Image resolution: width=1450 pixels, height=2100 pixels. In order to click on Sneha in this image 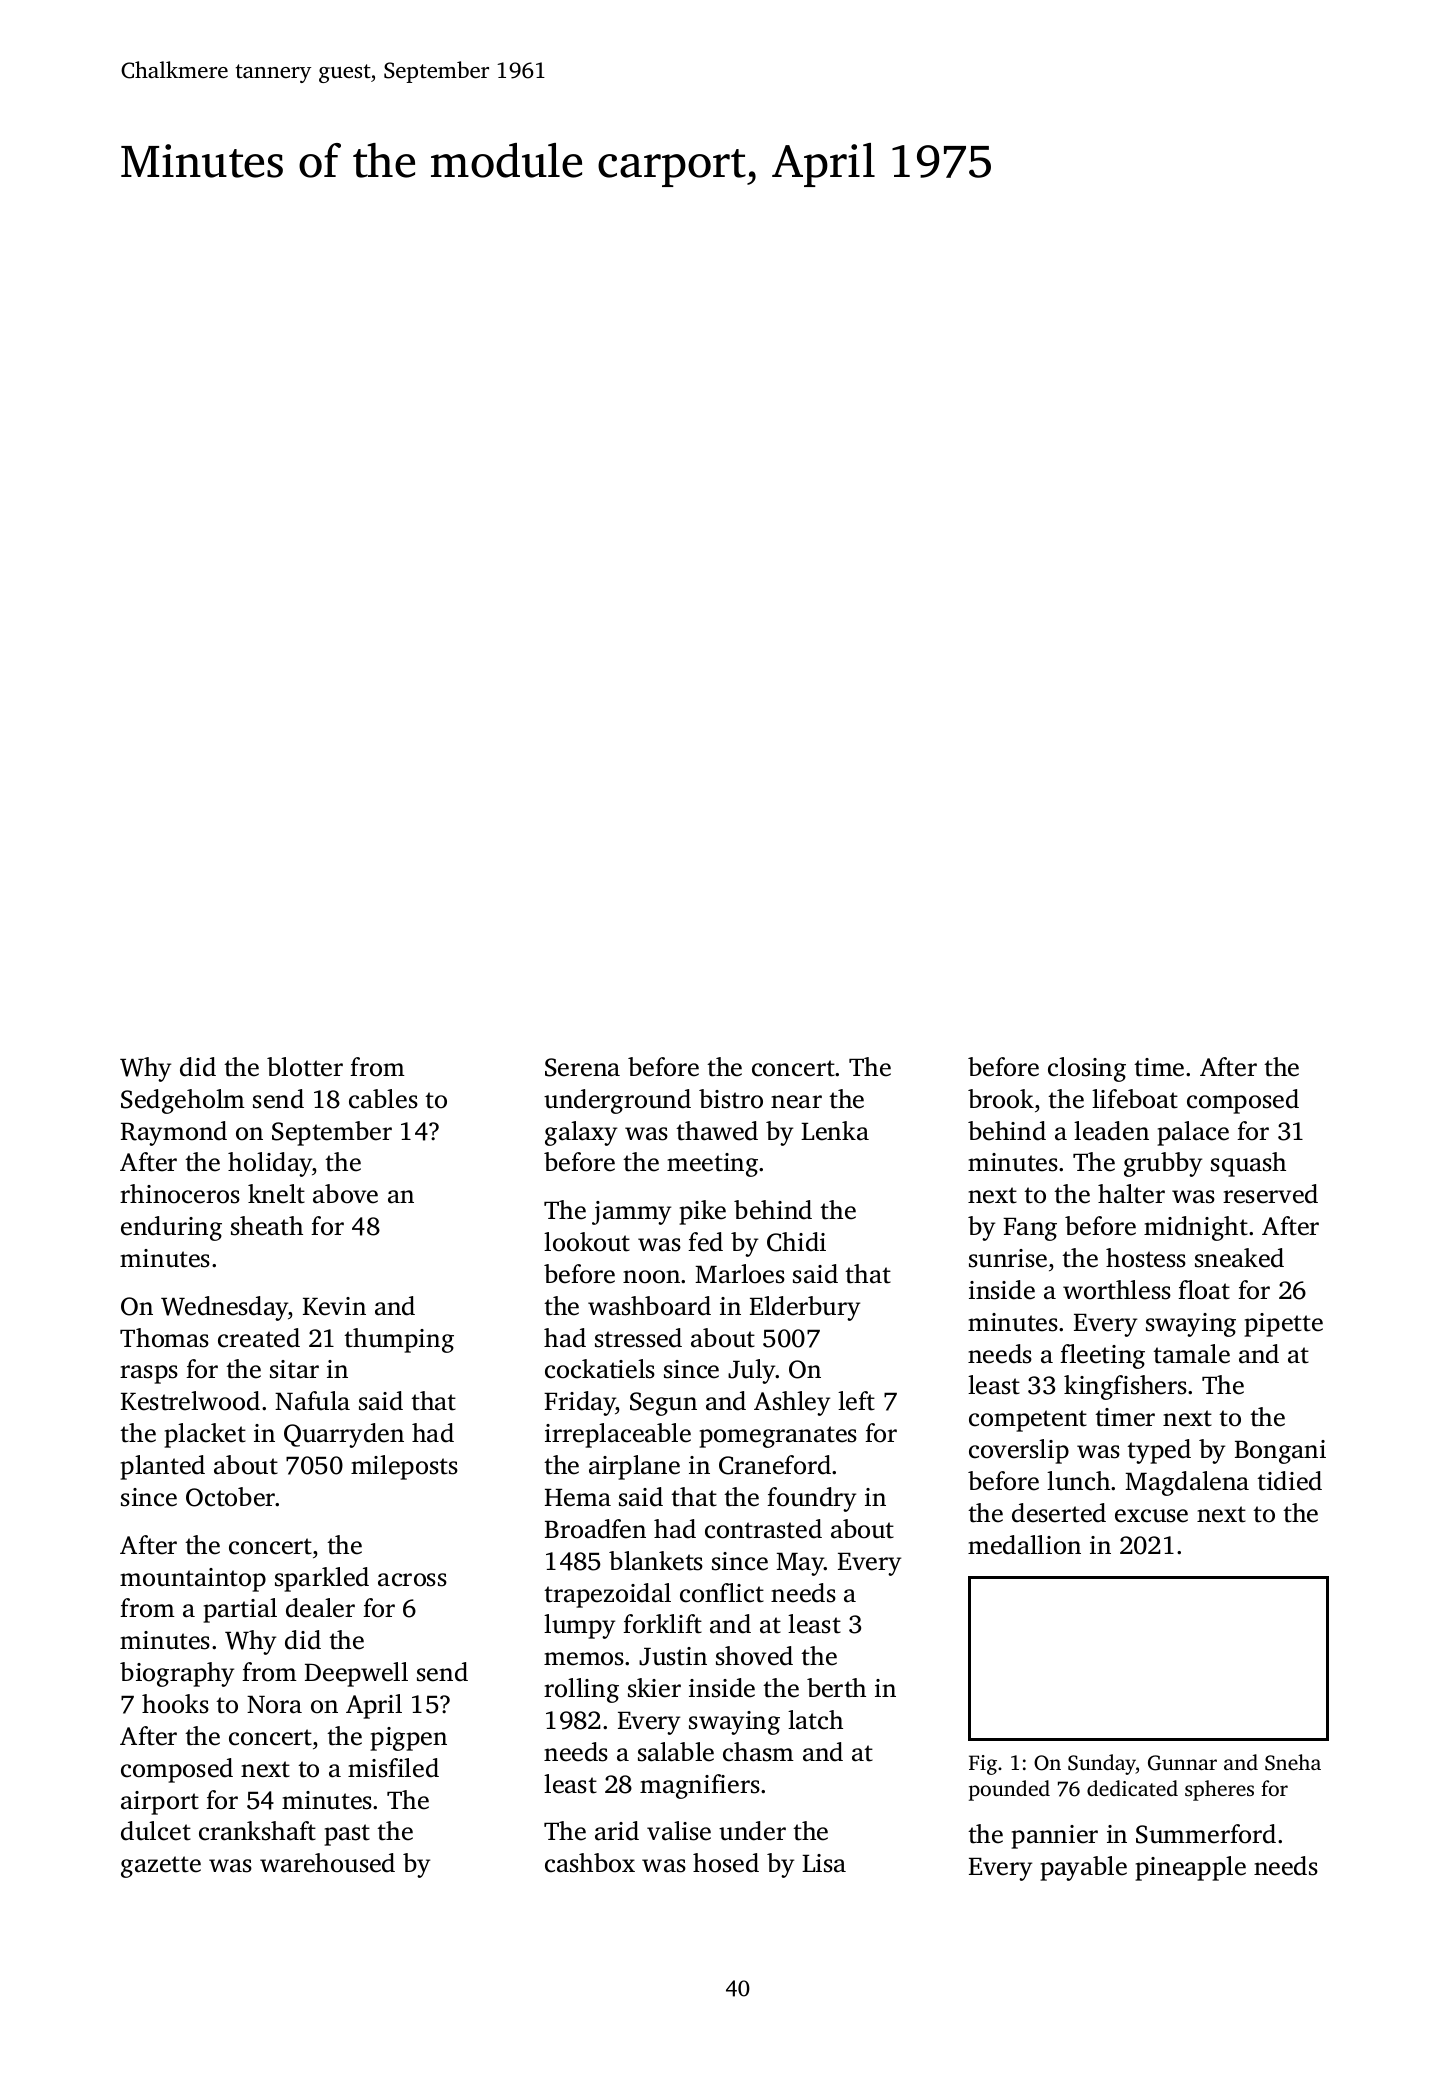, I will do `click(1293, 1762)`.
